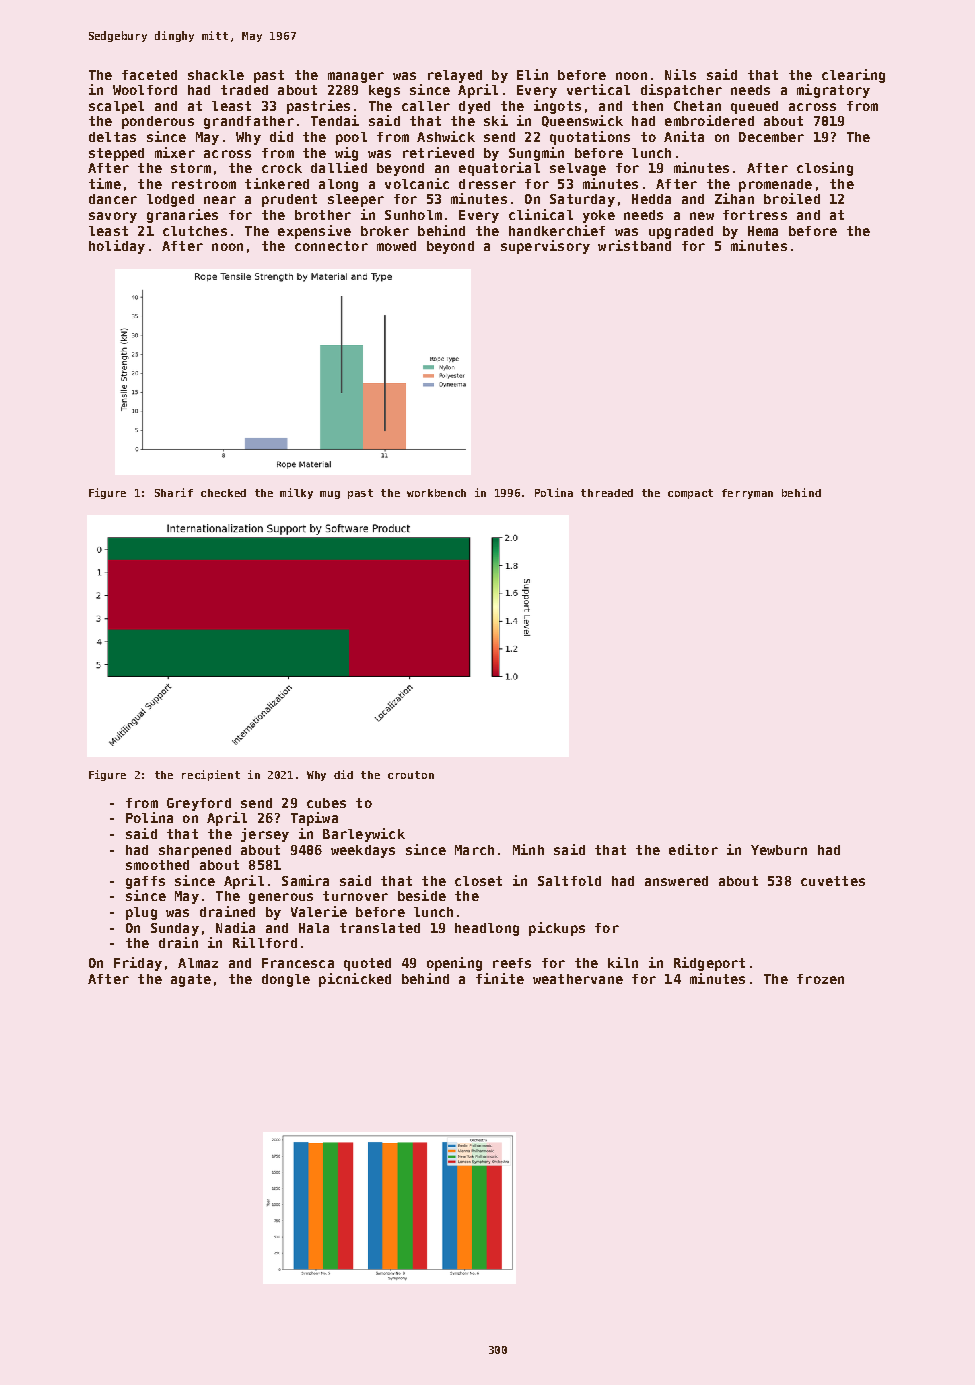 Image resolution: width=975 pixels, height=1385 pixels. Describe the element at coordinates (356, 77) in the screenshot. I see `manager` at that location.
